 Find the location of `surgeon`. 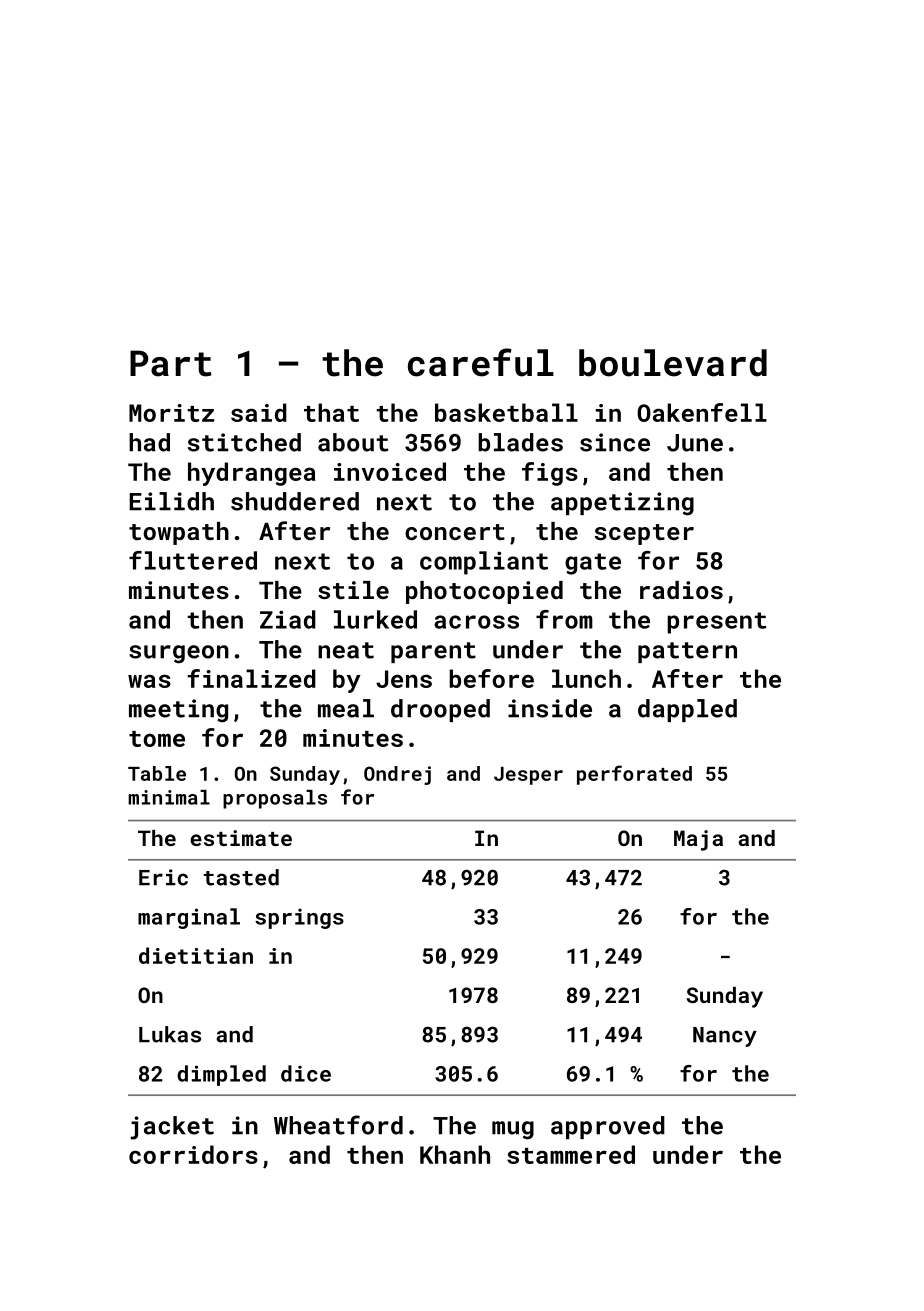

surgeon is located at coordinates (179, 654).
